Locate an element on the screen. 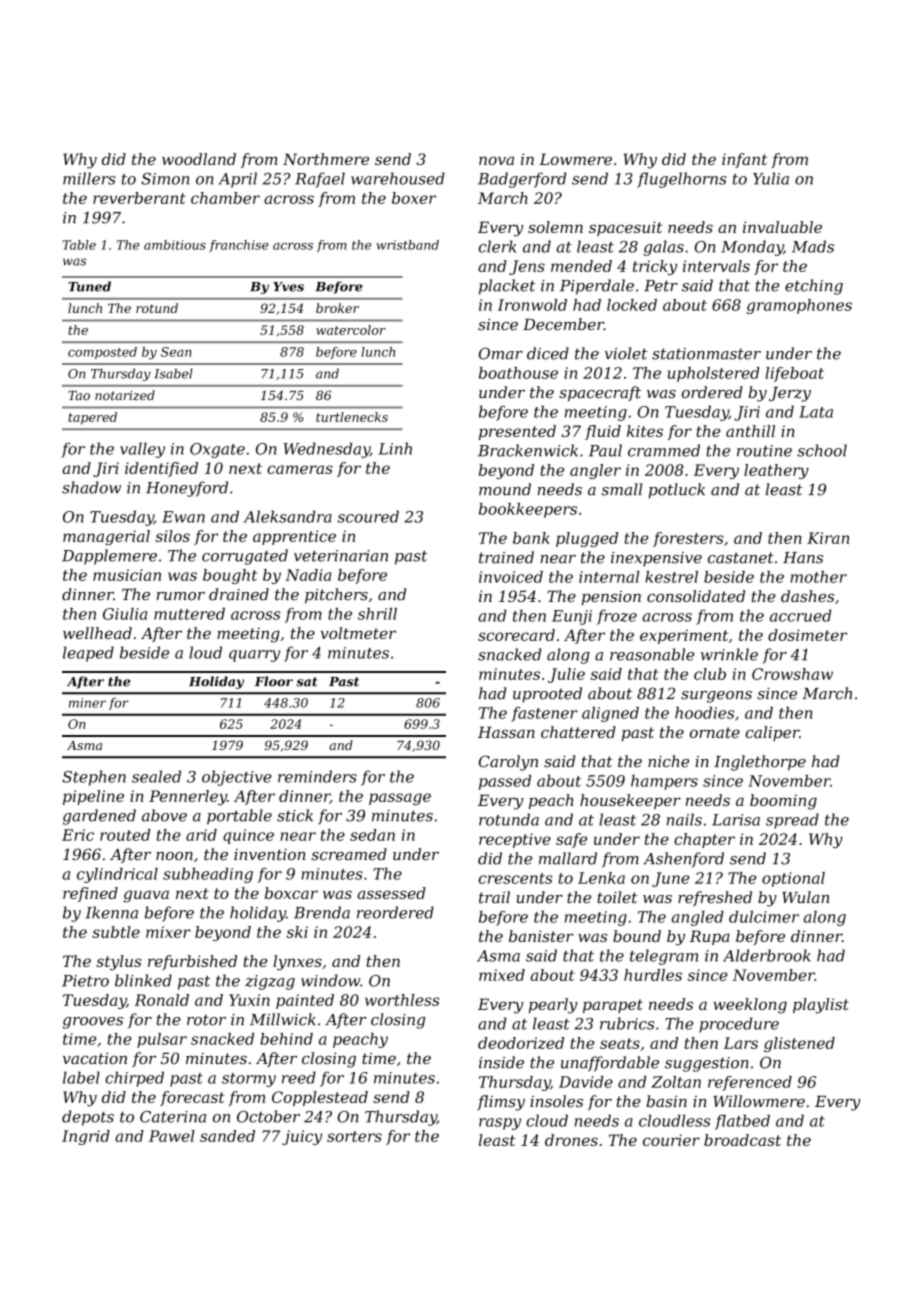 Image resolution: width=924 pixels, height=1311 pixels. nova is located at coordinates (496, 160).
